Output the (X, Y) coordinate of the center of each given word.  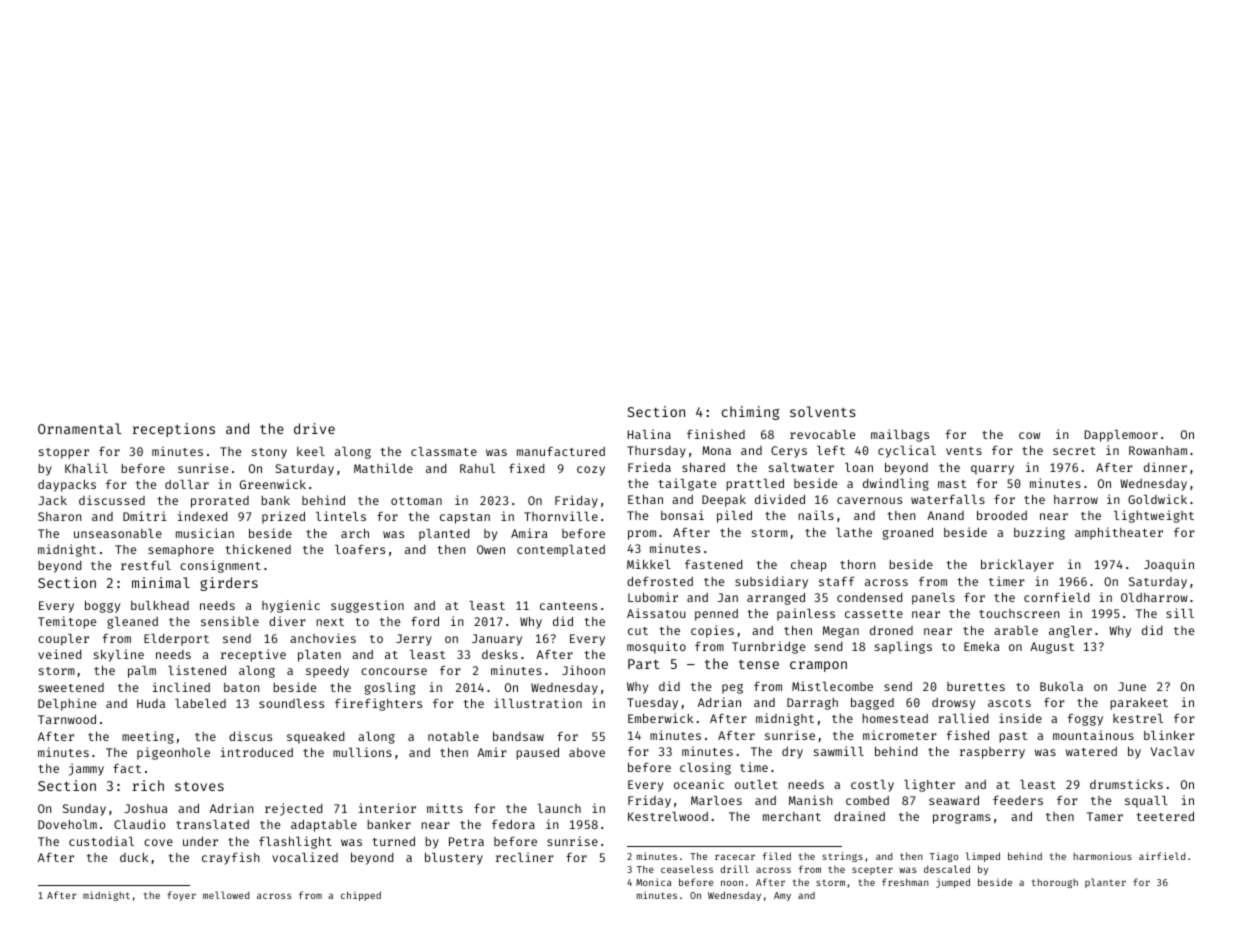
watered (1091, 751)
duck (134, 857)
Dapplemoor (1121, 436)
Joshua (146, 808)
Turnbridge (768, 647)
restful (146, 565)
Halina (649, 434)
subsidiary (771, 582)
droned (891, 630)
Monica (654, 882)
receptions (174, 430)
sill (1180, 613)
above (587, 752)
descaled (947, 869)
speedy (327, 672)
